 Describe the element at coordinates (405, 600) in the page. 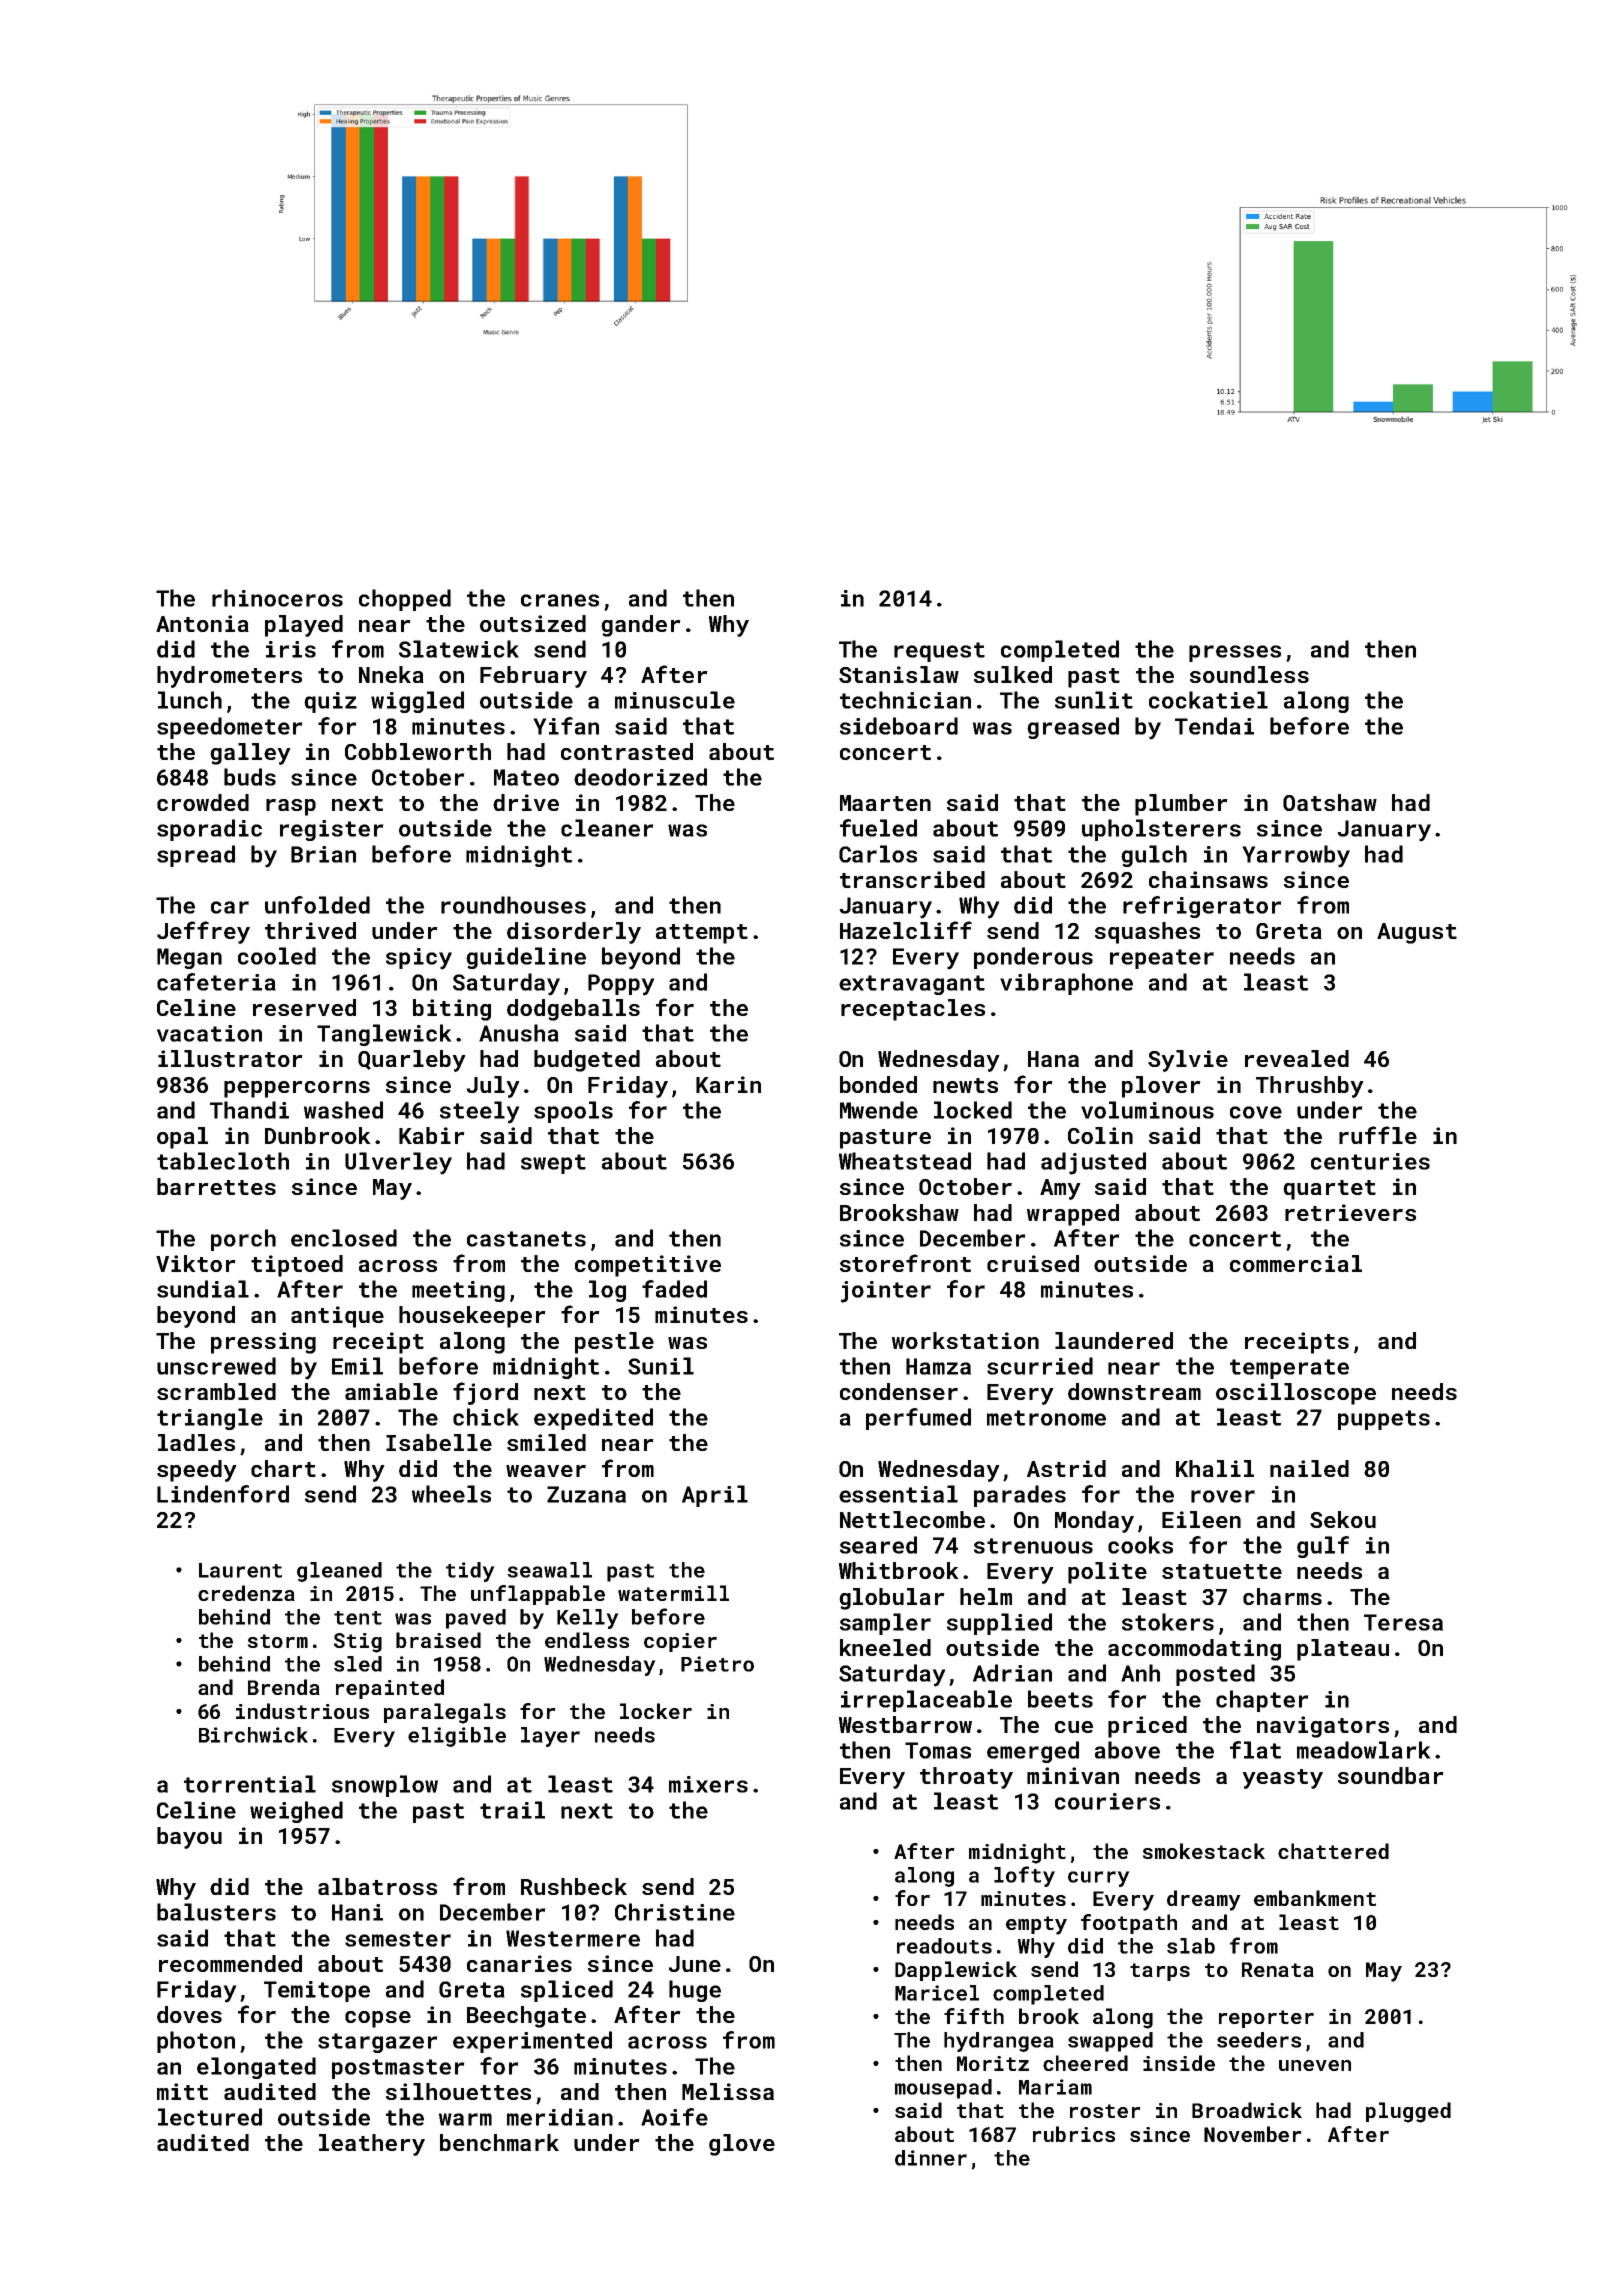

I see `chopped` at that location.
